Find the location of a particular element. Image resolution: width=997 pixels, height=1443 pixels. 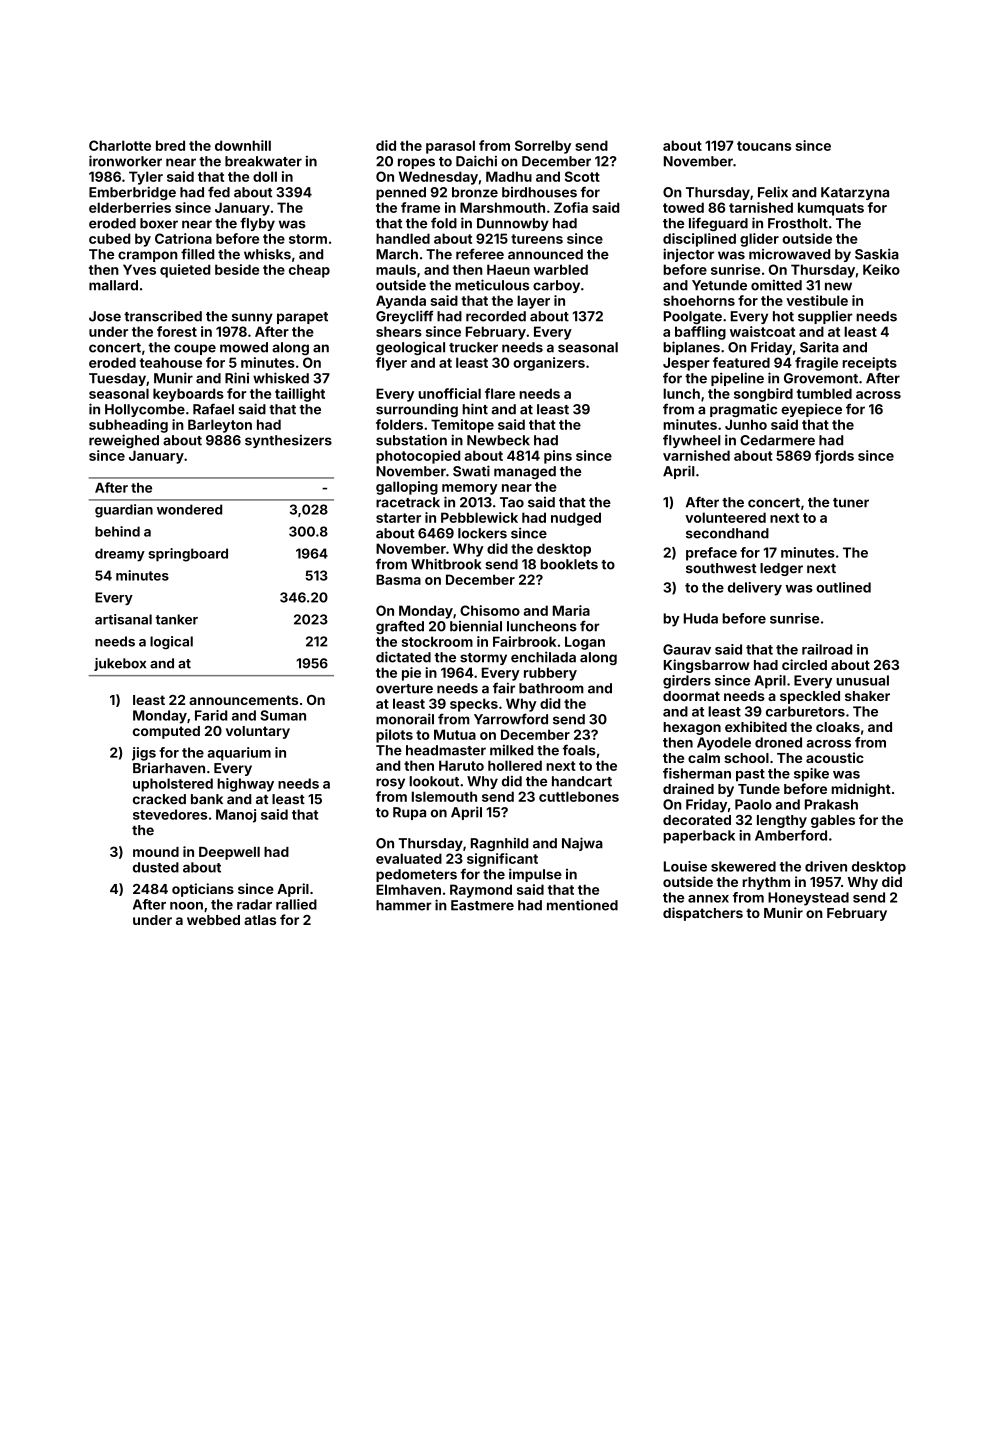

whisked is located at coordinates (281, 378).
